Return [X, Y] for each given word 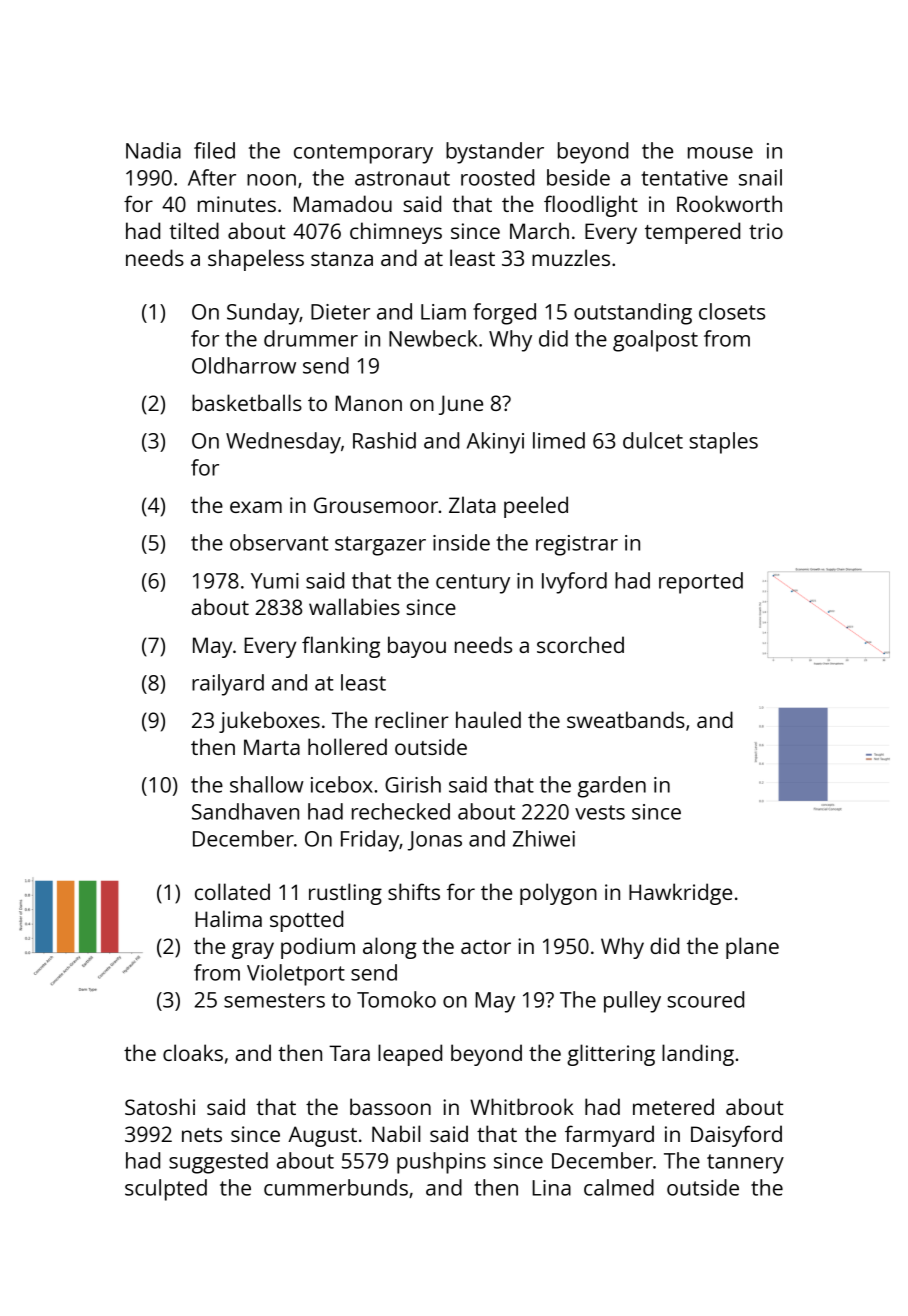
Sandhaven [245, 811]
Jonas [435, 841]
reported [701, 583]
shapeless [256, 260]
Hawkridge [680, 894]
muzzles [571, 257]
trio [766, 231]
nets [202, 1135]
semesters [274, 1000]
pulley [632, 1002]
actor [486, 947]
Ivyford [574, 583]
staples [723, 443]
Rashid [384, 440]
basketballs [247, 402]
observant [279, 542]
